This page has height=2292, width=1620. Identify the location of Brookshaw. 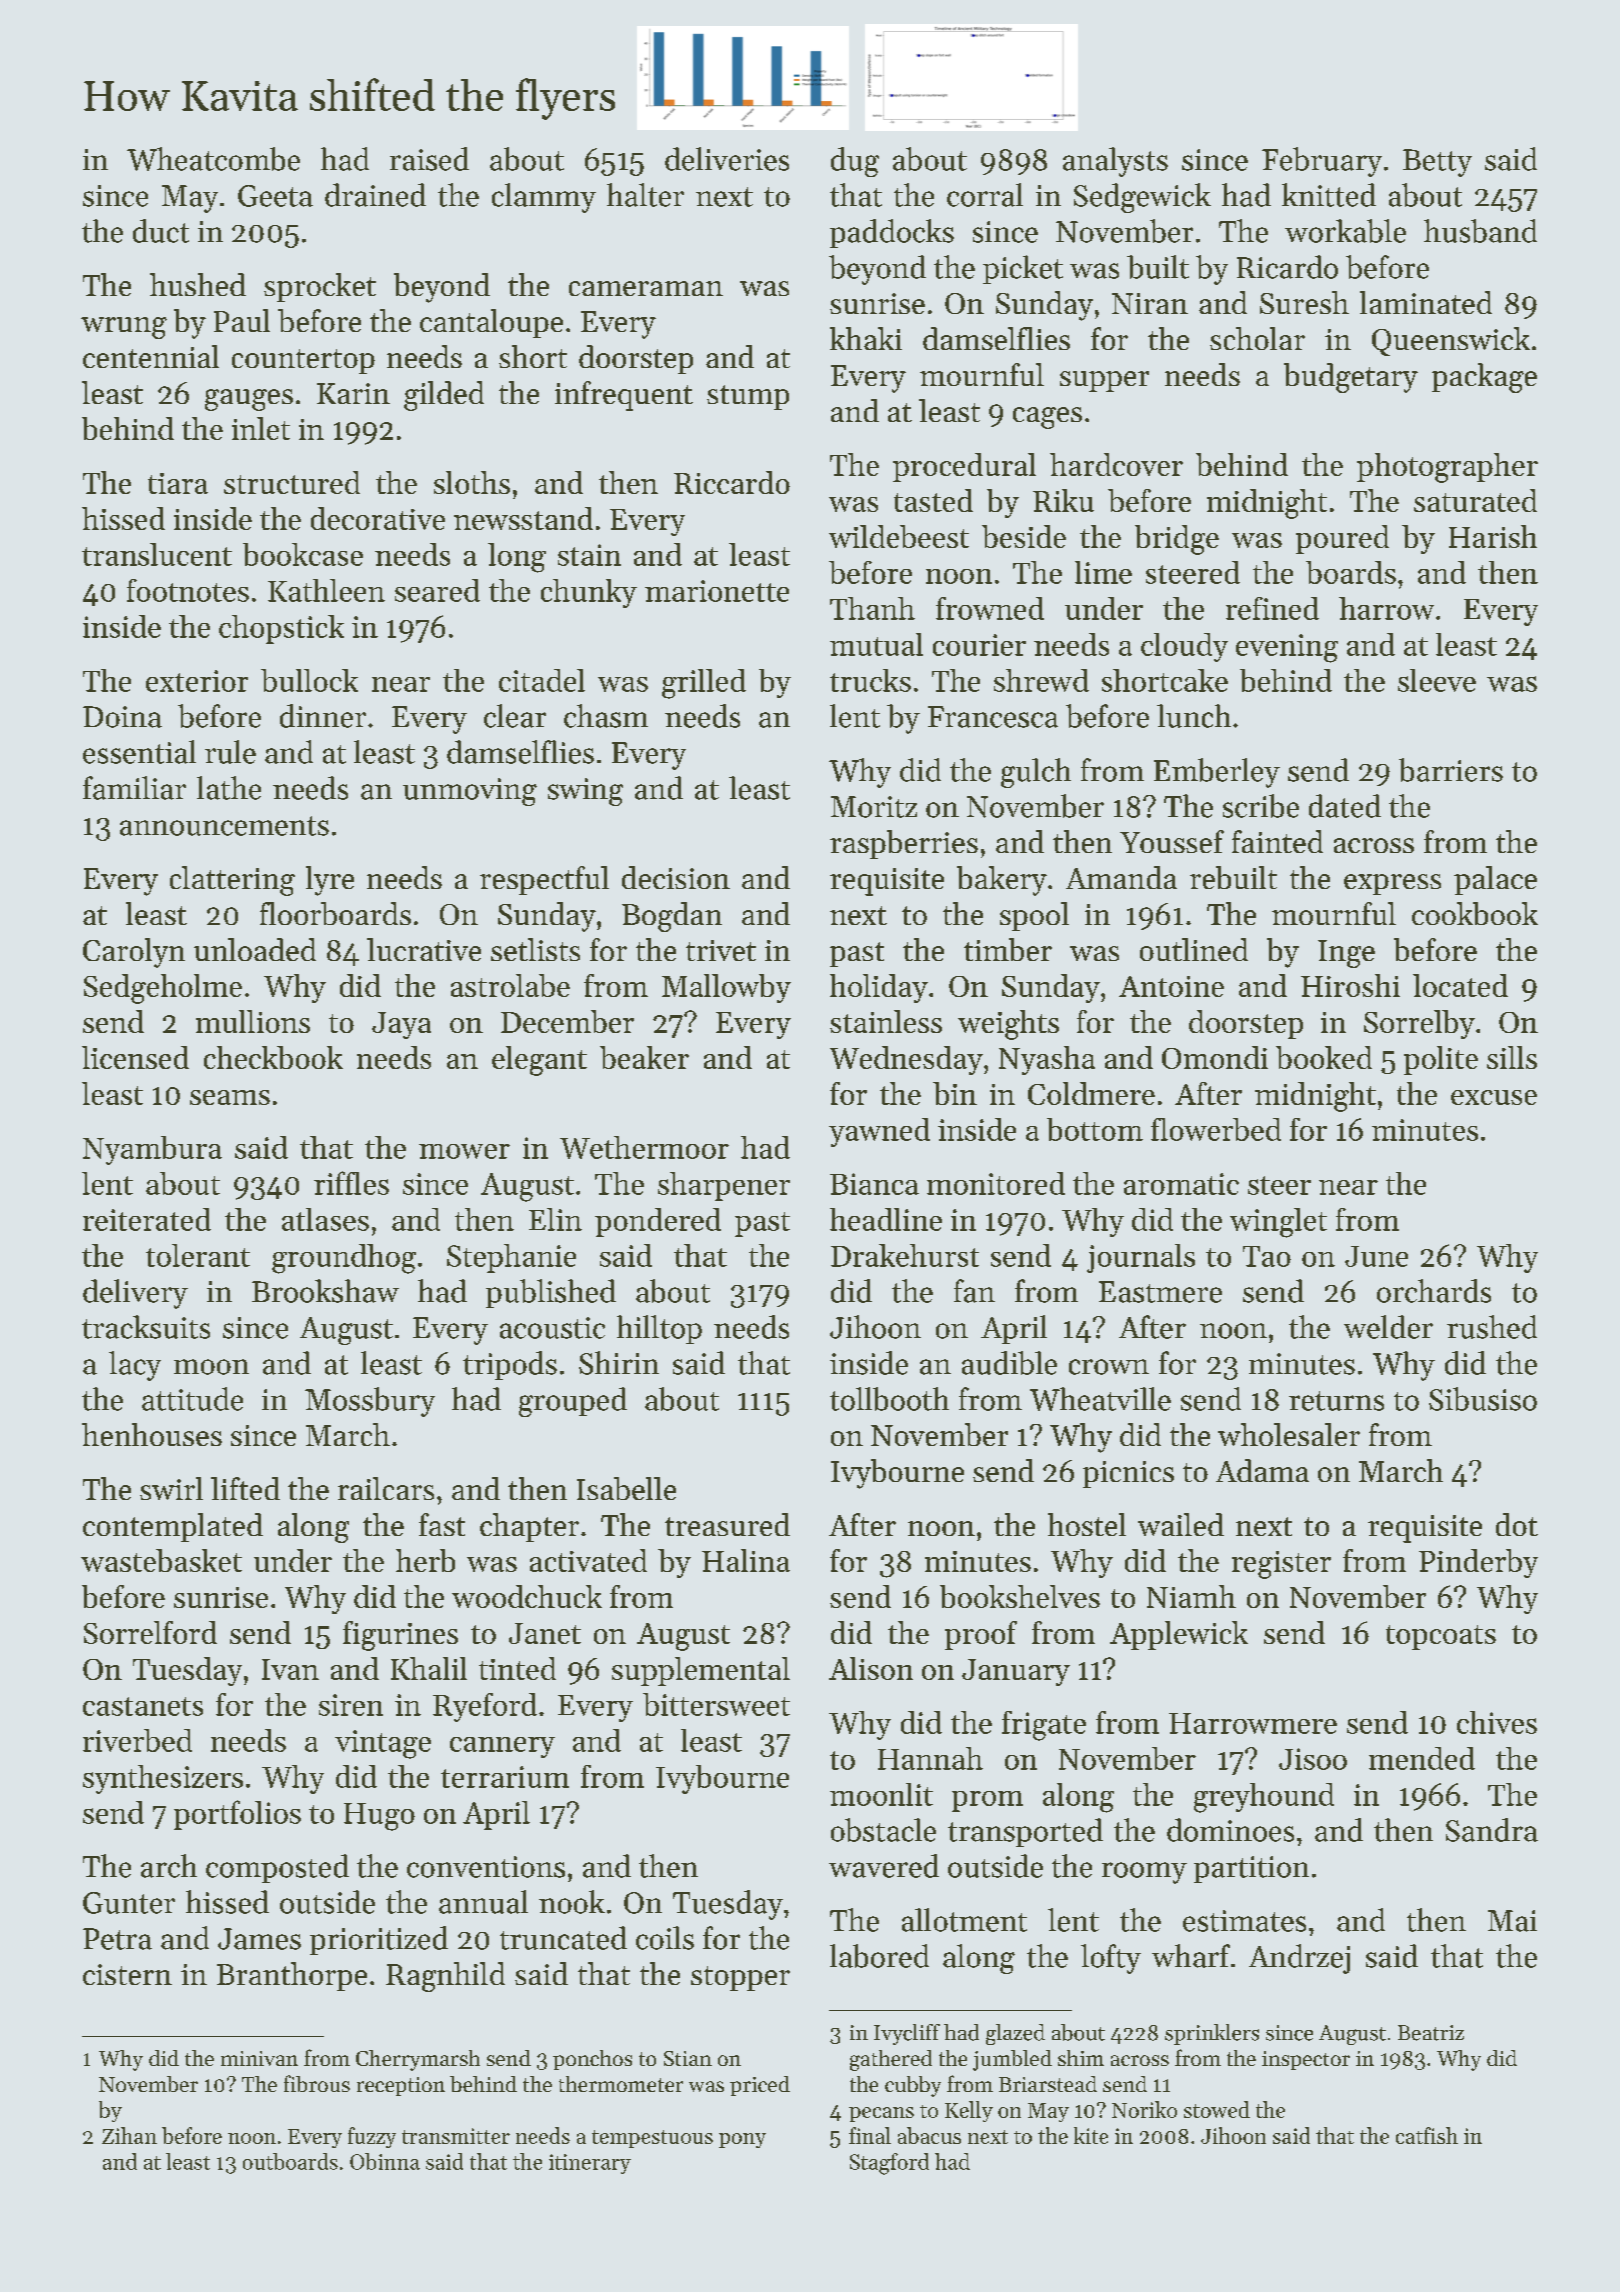
(325, 1291).
